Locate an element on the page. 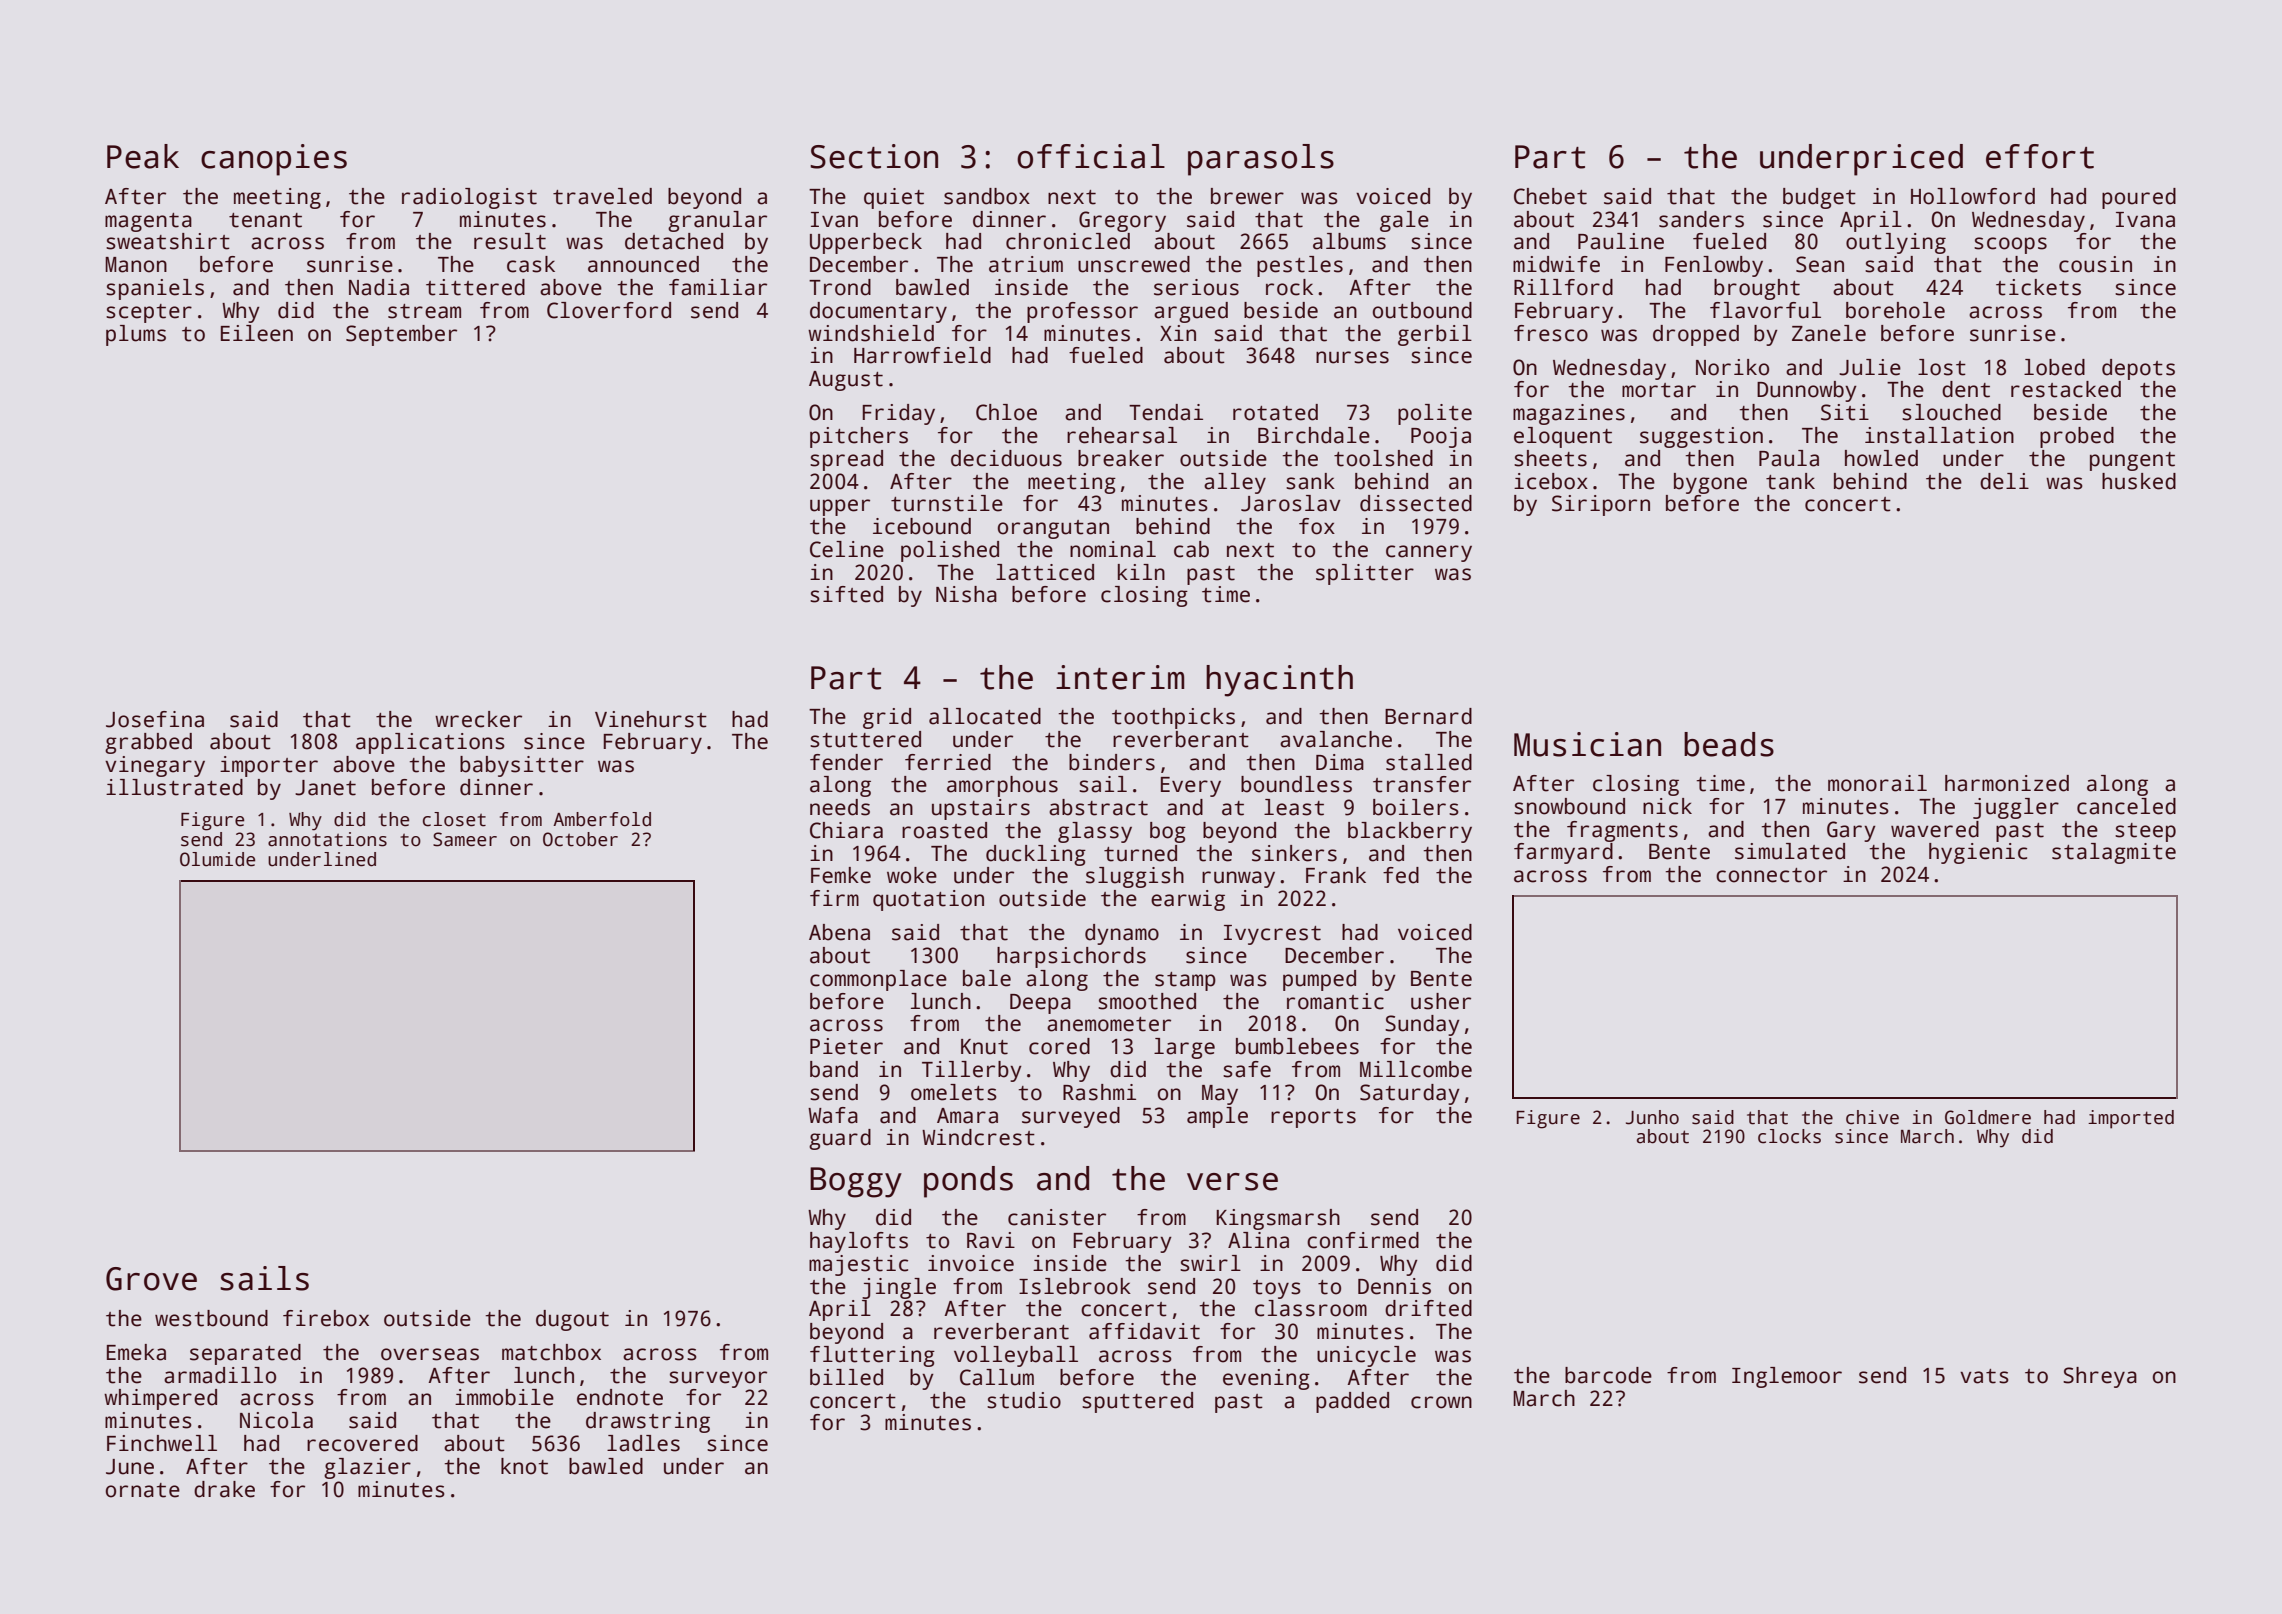  firebox is located at coordinates (326, 1318).
